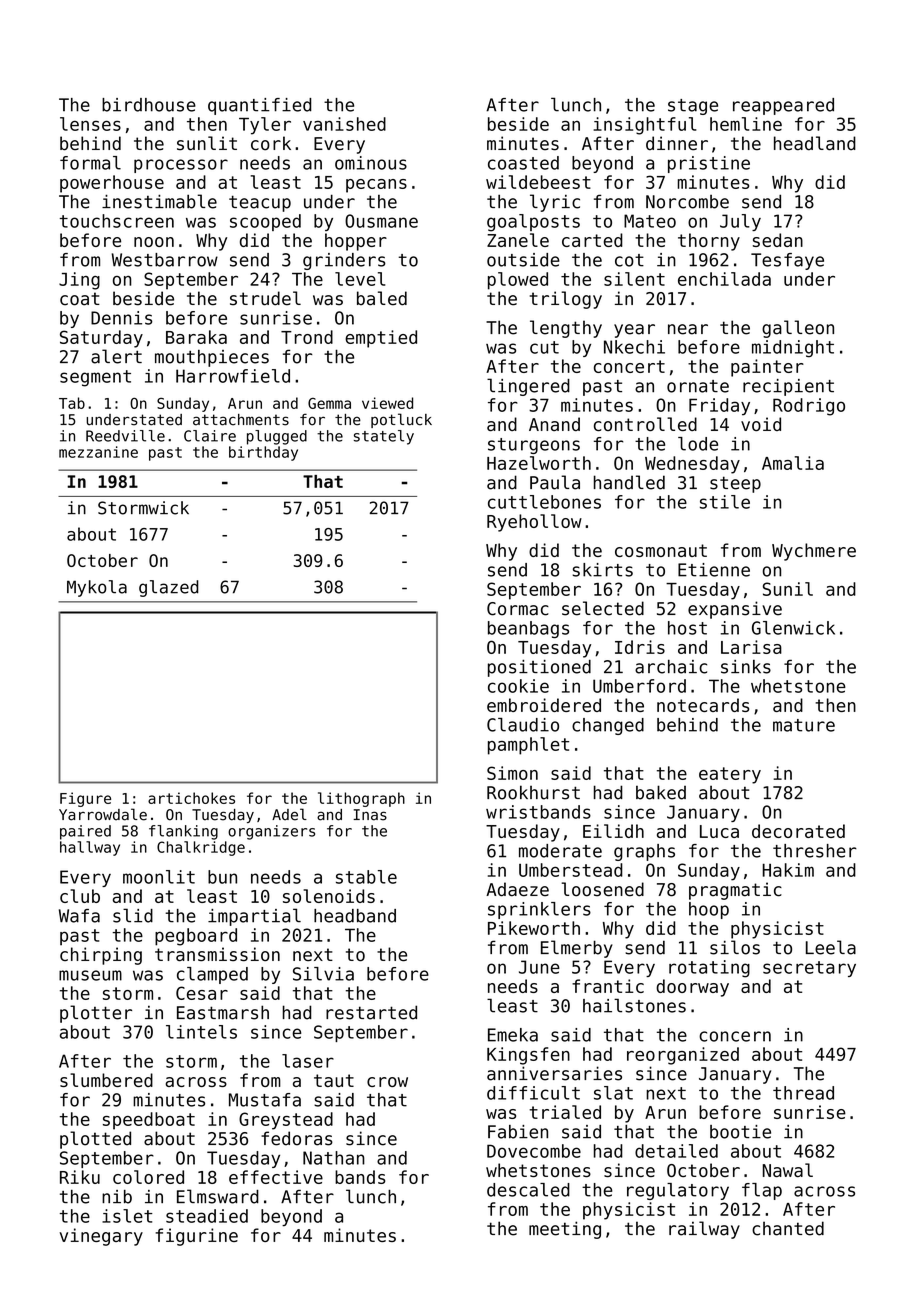 The height and width of the screenshot is (1314, 924). Describe the element at coordinates (518, 281) in the screenshot. I see `plowed` at that location.
